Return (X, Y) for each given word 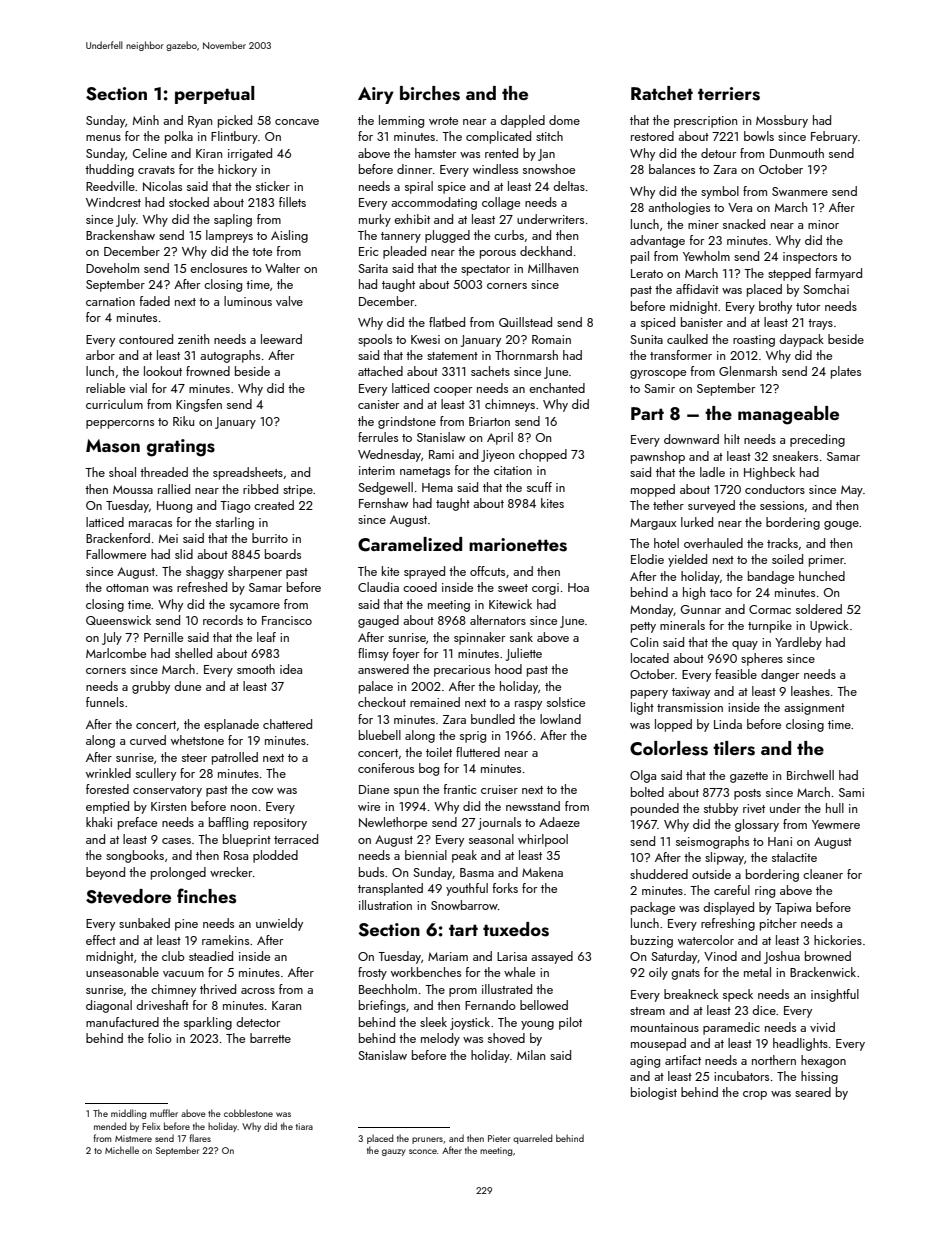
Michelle (122, 1150)
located (650, 658)
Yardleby (798, 643)
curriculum (114, 404)
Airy (376, 95)
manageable (788, 415)
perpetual (214, 95)
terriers (729, 94)
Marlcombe (116, 653)
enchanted (557, 388)
